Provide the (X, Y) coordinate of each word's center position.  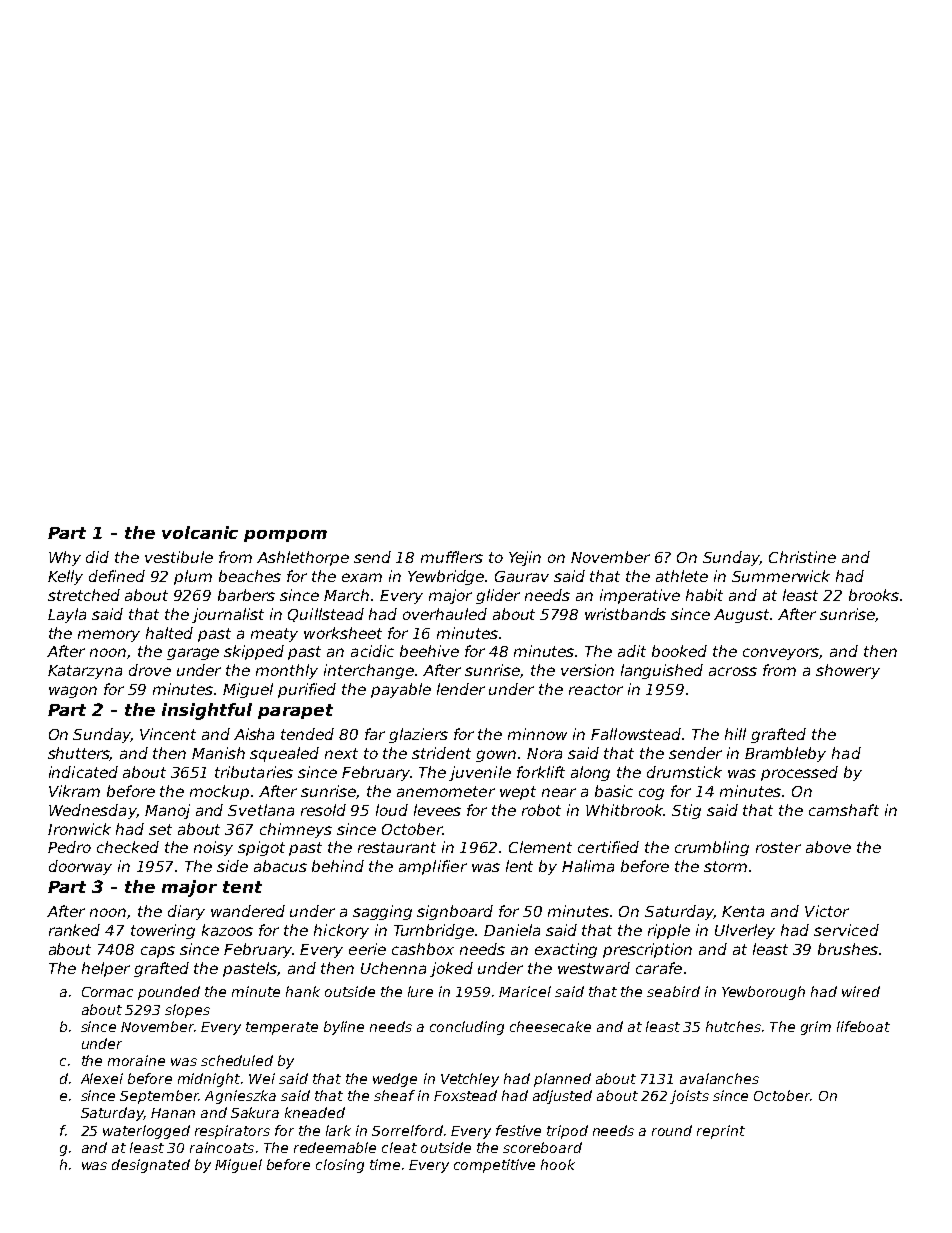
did (97, 557)
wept (518, 793)
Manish (218, 753)
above (828, 847)
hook (558, 1164)
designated (151, 1166)
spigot (261, 848)
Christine (802, 557)
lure (420, 991)
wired (861, 991)
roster (778, 847)
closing (340, 1166)
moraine (136, 1060)
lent (519, 866)
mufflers (452, 557)
